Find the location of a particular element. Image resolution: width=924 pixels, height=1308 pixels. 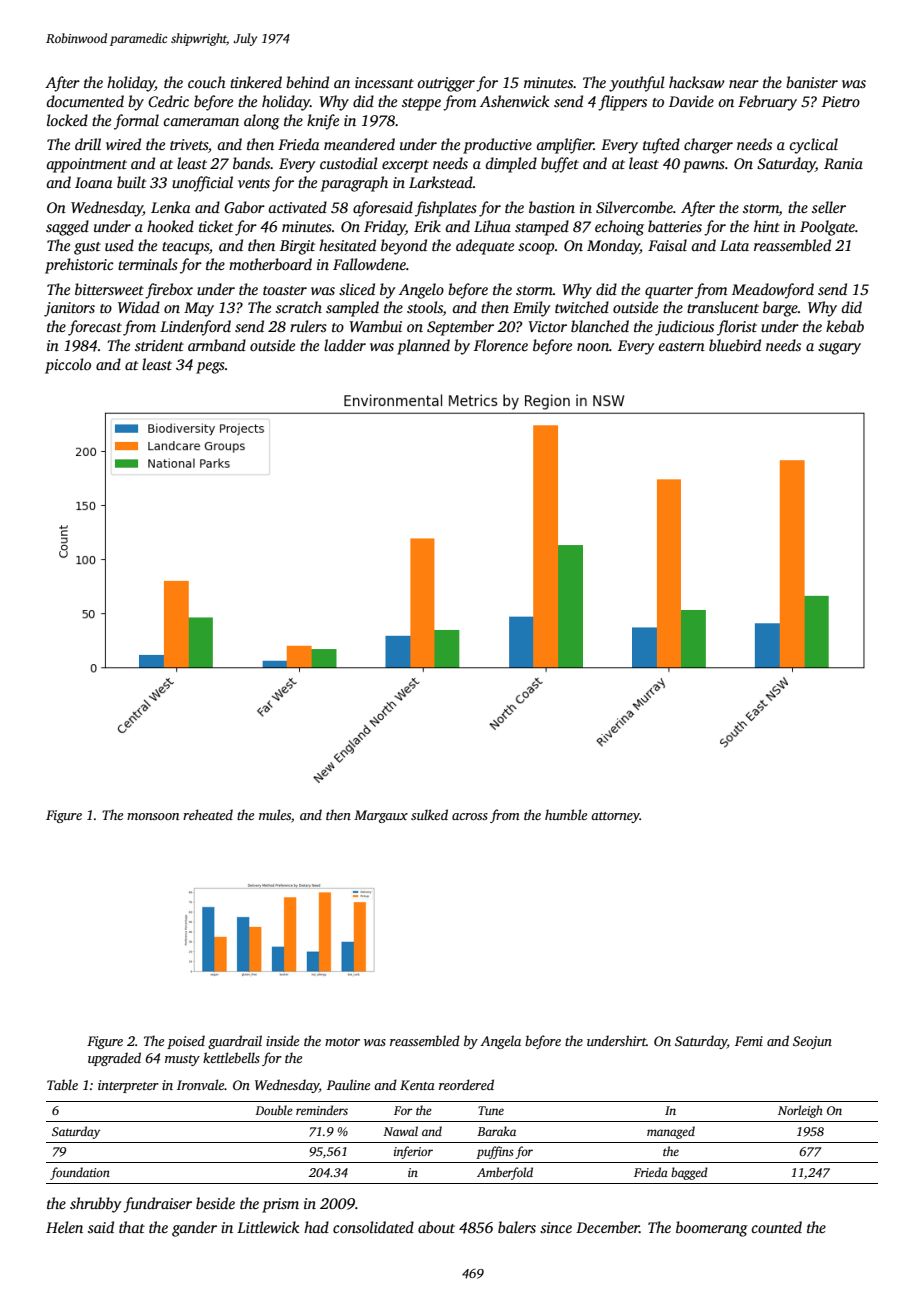

Nawal is located at coordinates (400, 1131).
